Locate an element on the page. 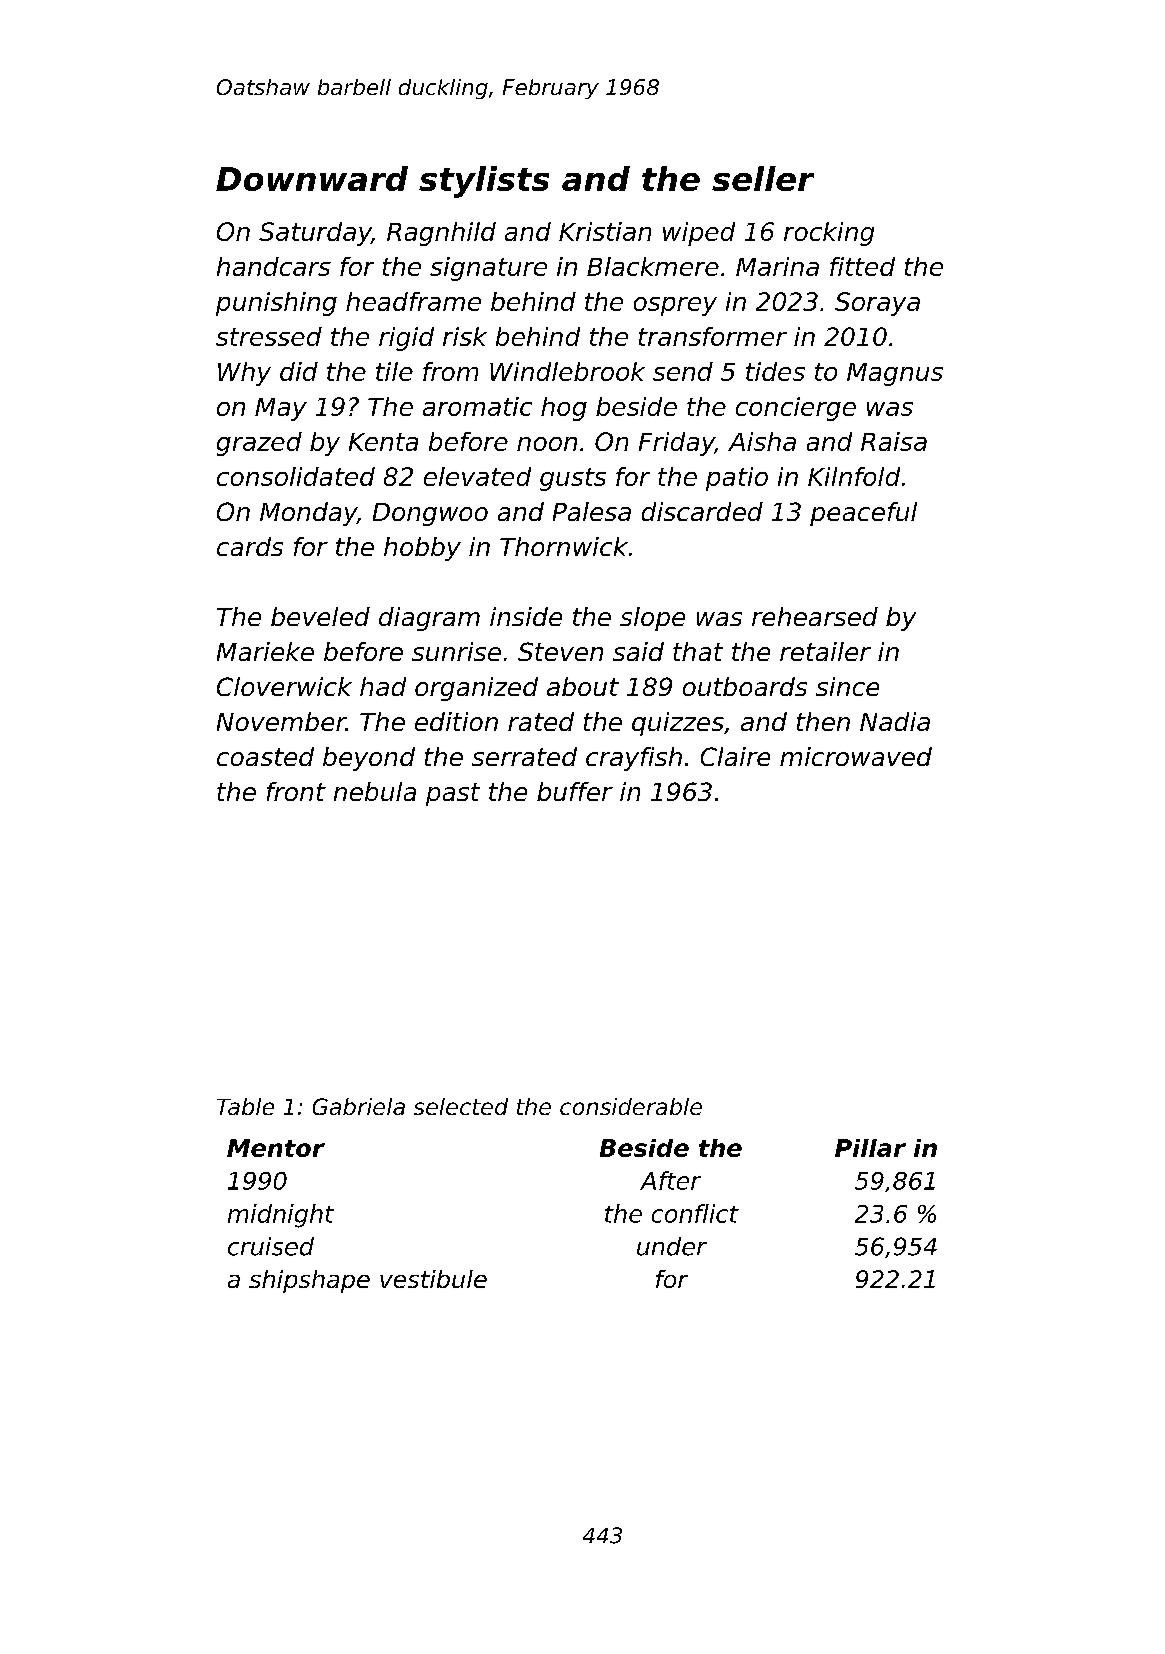 The width and height of the page is (1165, 1654). Table is located at coordinates (245, 1106).
